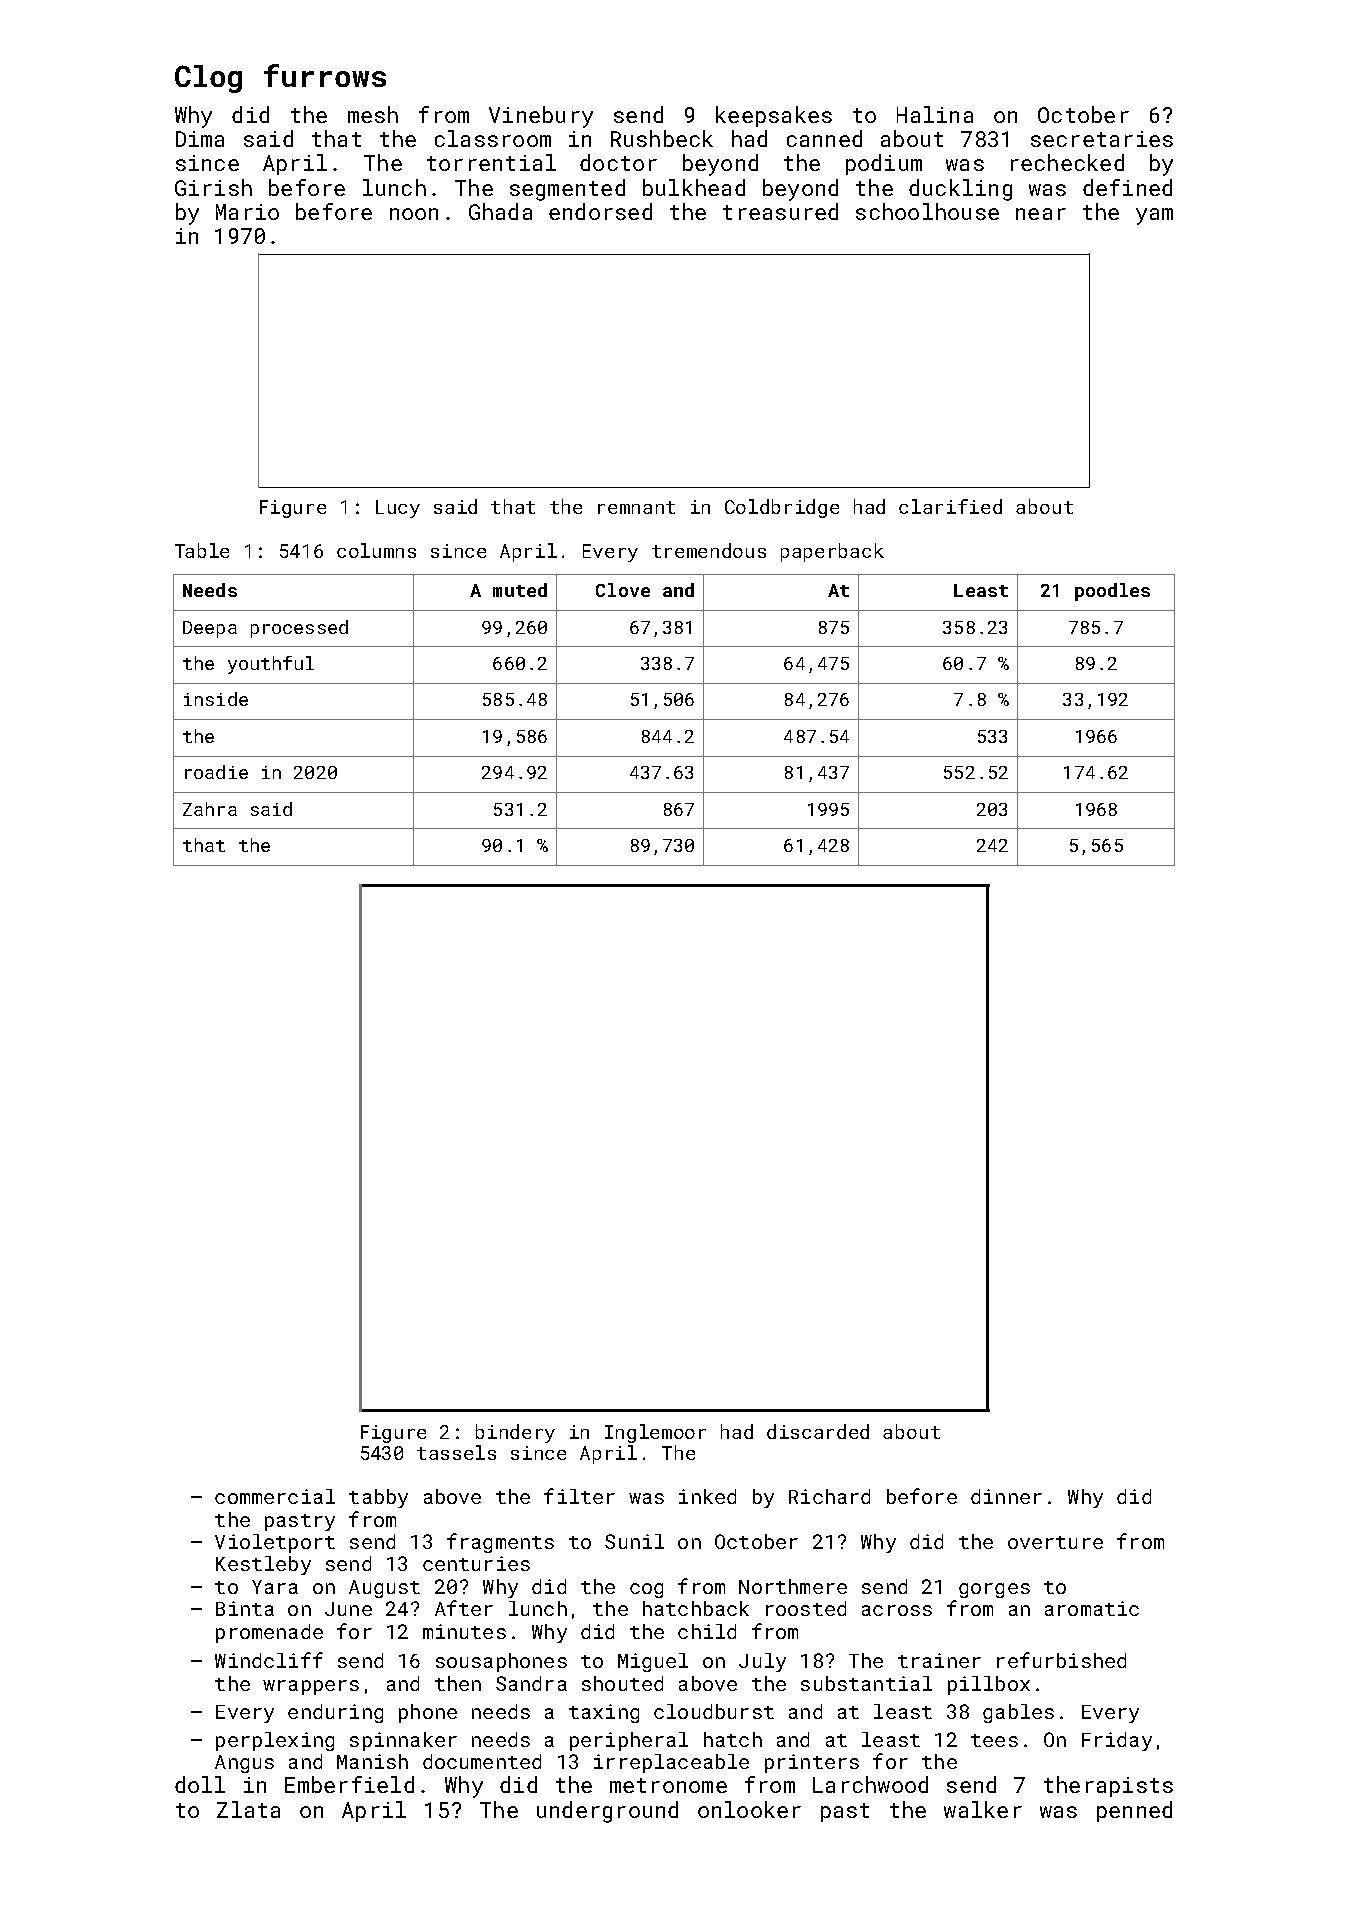 The height and width of the screenshot is (1907, 1348). I want to click on paperback, so click(832, 552).
